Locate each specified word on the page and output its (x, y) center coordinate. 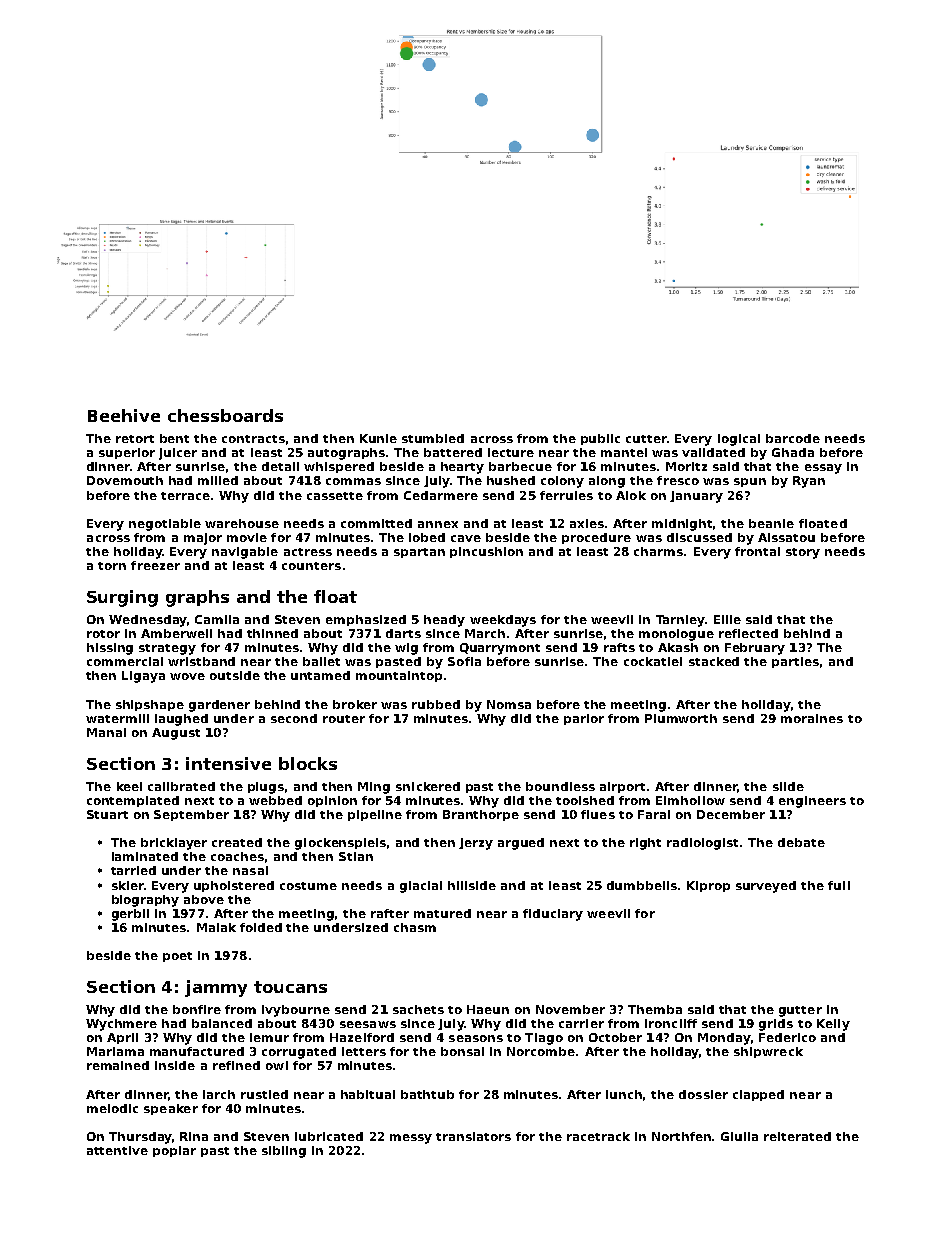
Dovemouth (125, 480)
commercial (125, 661)
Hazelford (362, 1037)
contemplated (133, 801)
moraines (812, 718)
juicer (178, 454)
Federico (787, 1037)
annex (438, 524)
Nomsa (509, 704)
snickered (428, 786)
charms (658, 551)
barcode (793, 438)
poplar (174, 1151)
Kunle (378, 438)
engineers (812, 802)
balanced (222, 1023)
